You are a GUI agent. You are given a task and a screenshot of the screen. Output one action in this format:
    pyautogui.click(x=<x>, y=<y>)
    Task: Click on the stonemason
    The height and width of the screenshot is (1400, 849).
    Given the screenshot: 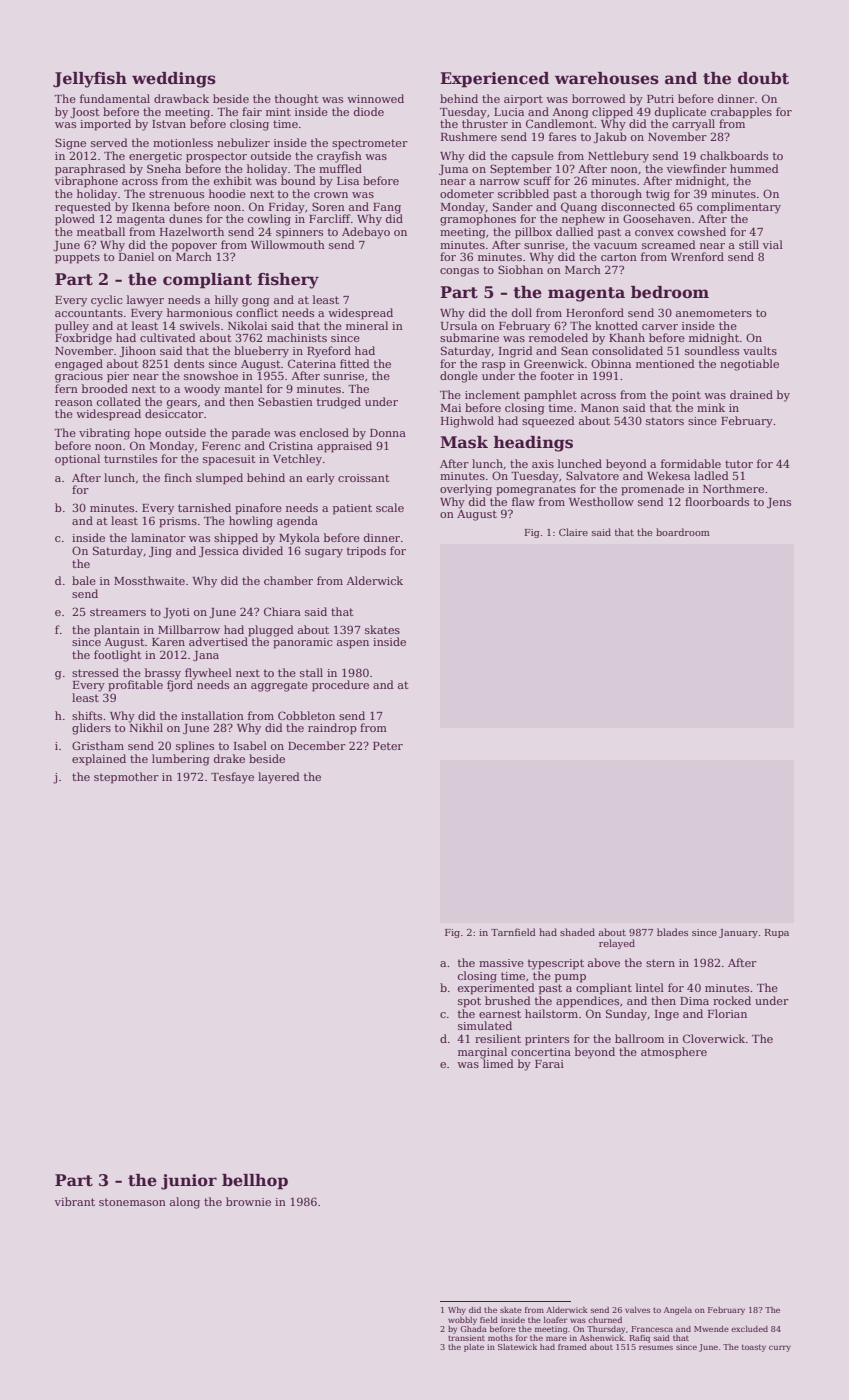 What is the action you would take?
    pyautogui.click(x=132, y=1202)
